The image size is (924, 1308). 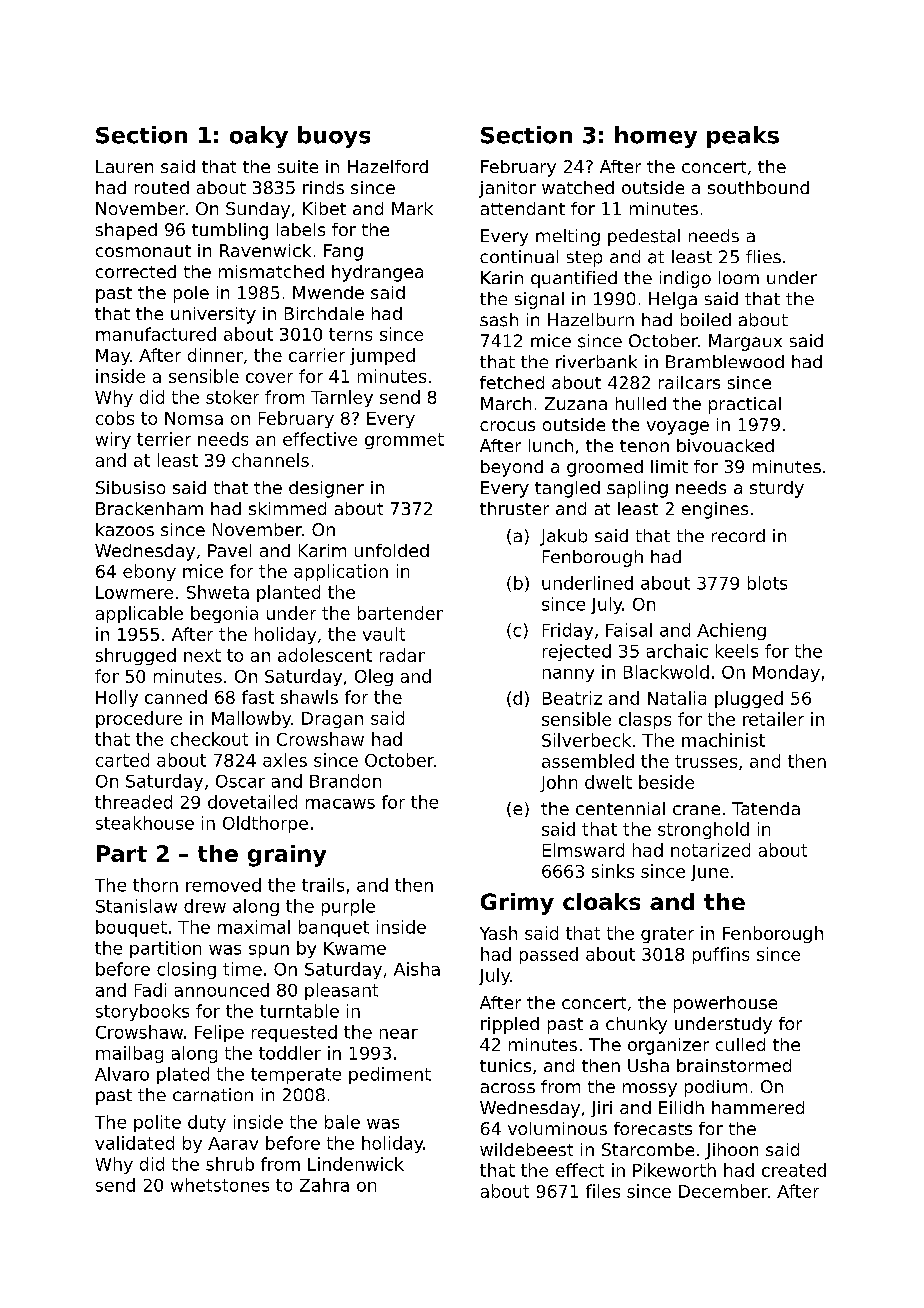 What do you see at coordinates (526, 1149) in the image?
I see `wildebeest` at bounding box center [526, 1149].
